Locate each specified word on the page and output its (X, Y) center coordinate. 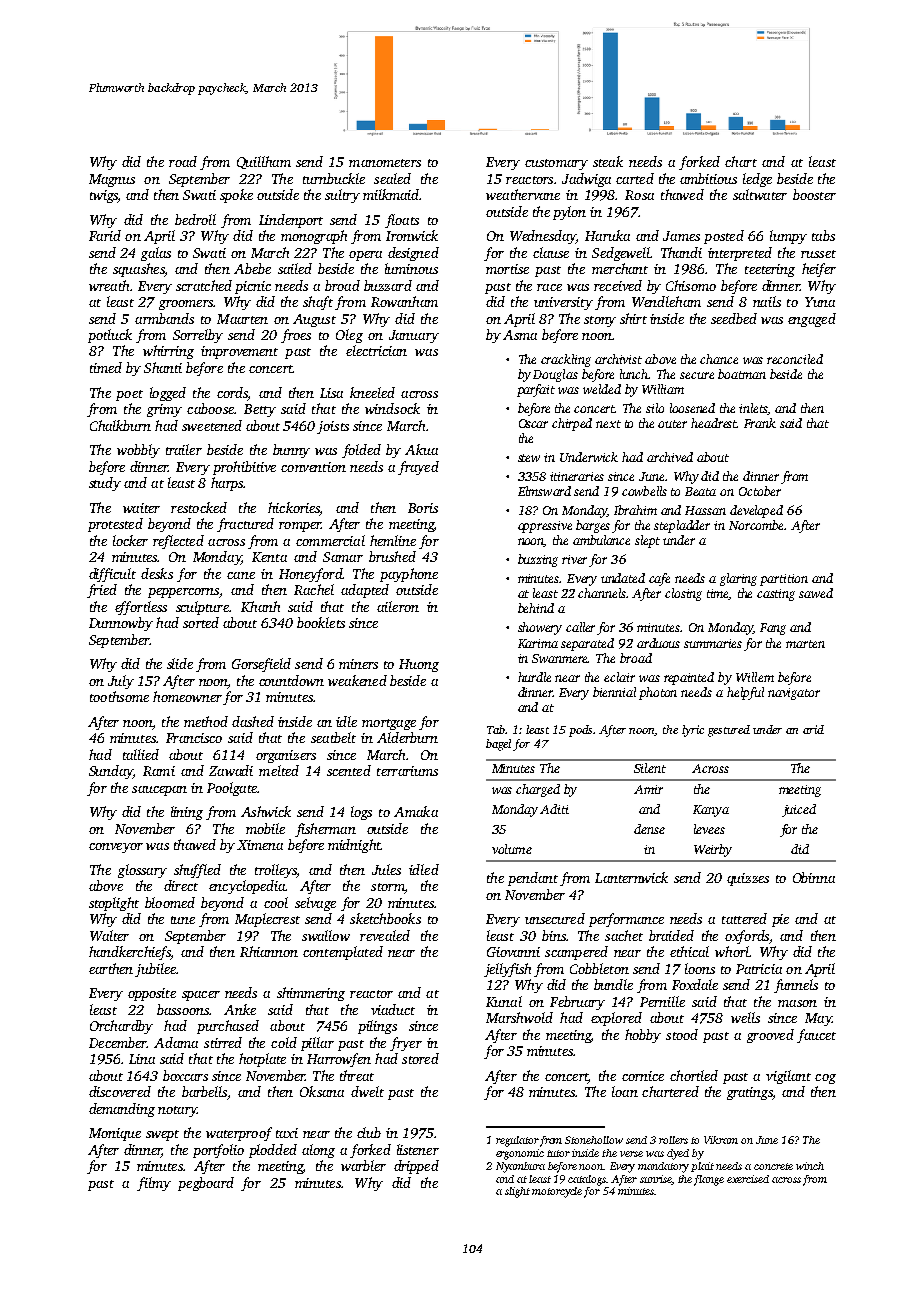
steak (608, 161)
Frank (760, 423)
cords (232, 392)
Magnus (112, 180)
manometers (385, 163)
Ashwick (266, 811)
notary (177, 1111)
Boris (423, 508)
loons (700, 968)
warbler (363, 1165)
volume (512, 849)
